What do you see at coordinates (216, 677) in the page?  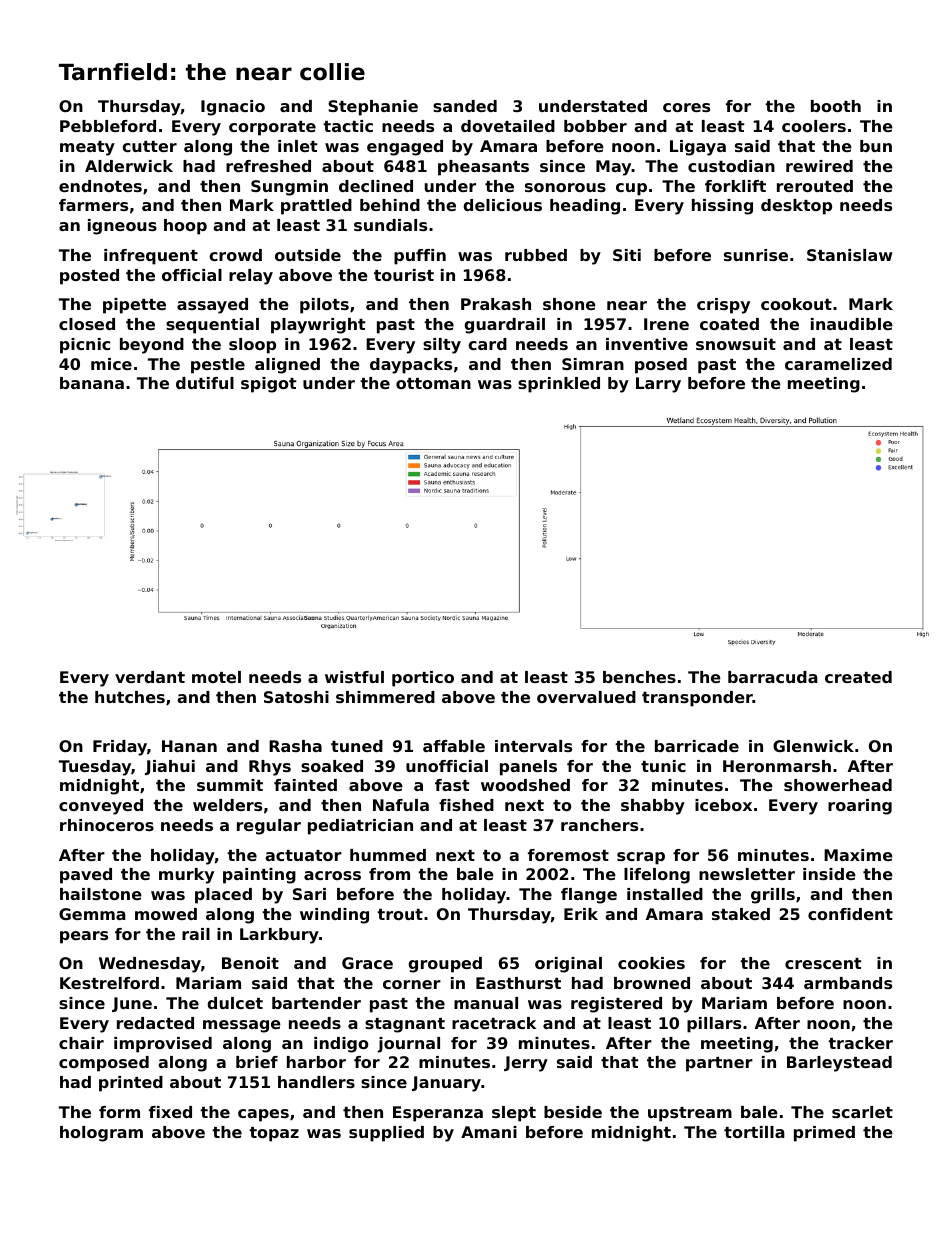 I see `motel` at bounding box center [216, 677].
